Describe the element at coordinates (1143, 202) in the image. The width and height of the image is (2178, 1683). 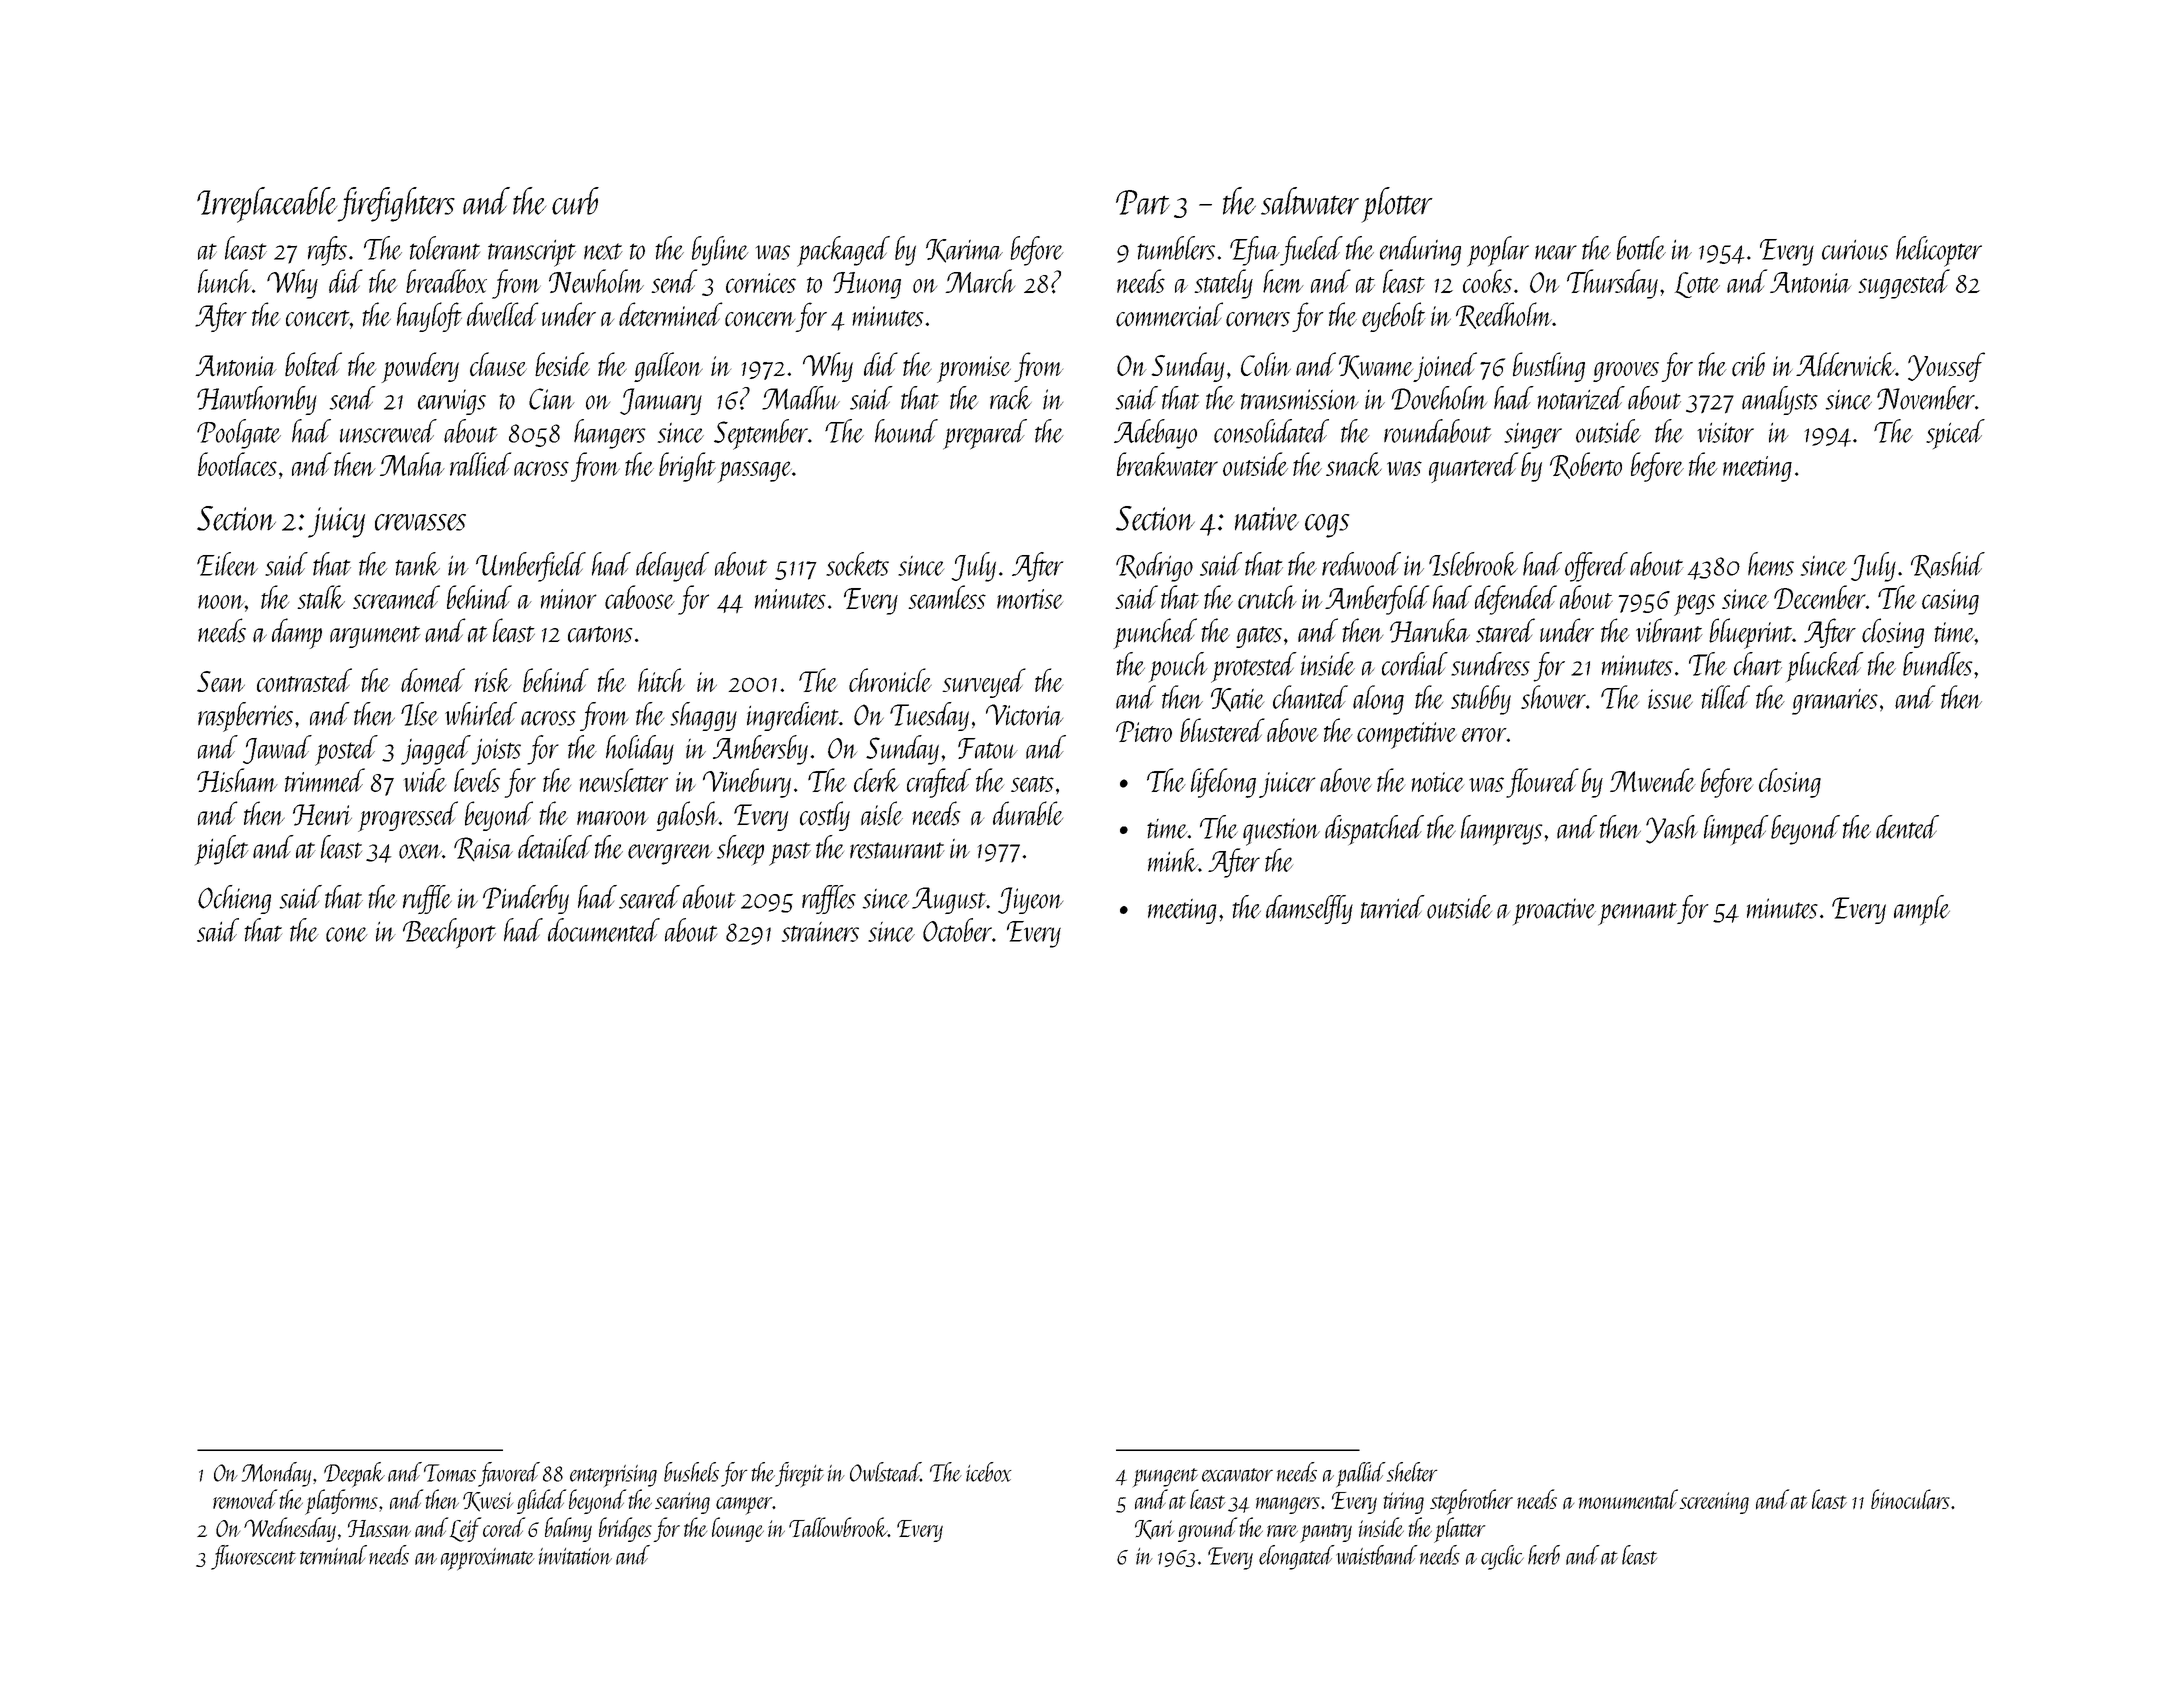
I see `Part` at that location.
